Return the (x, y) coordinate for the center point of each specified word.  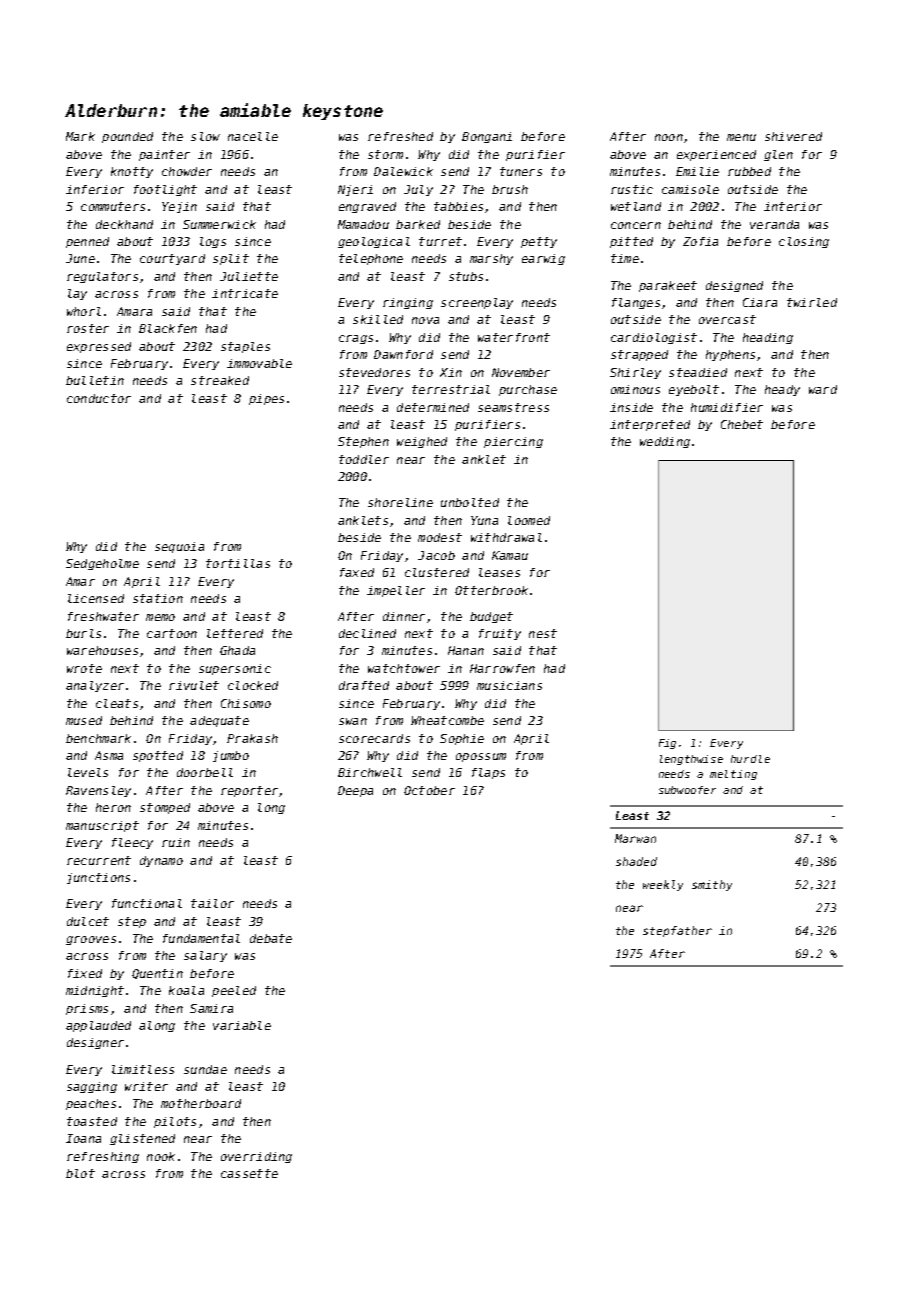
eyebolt (694, 390)
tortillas (238, 563)
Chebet (742, 424)
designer (95, 1043)
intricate (245, 293)
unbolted (470, 502)
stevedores (374, 372)
